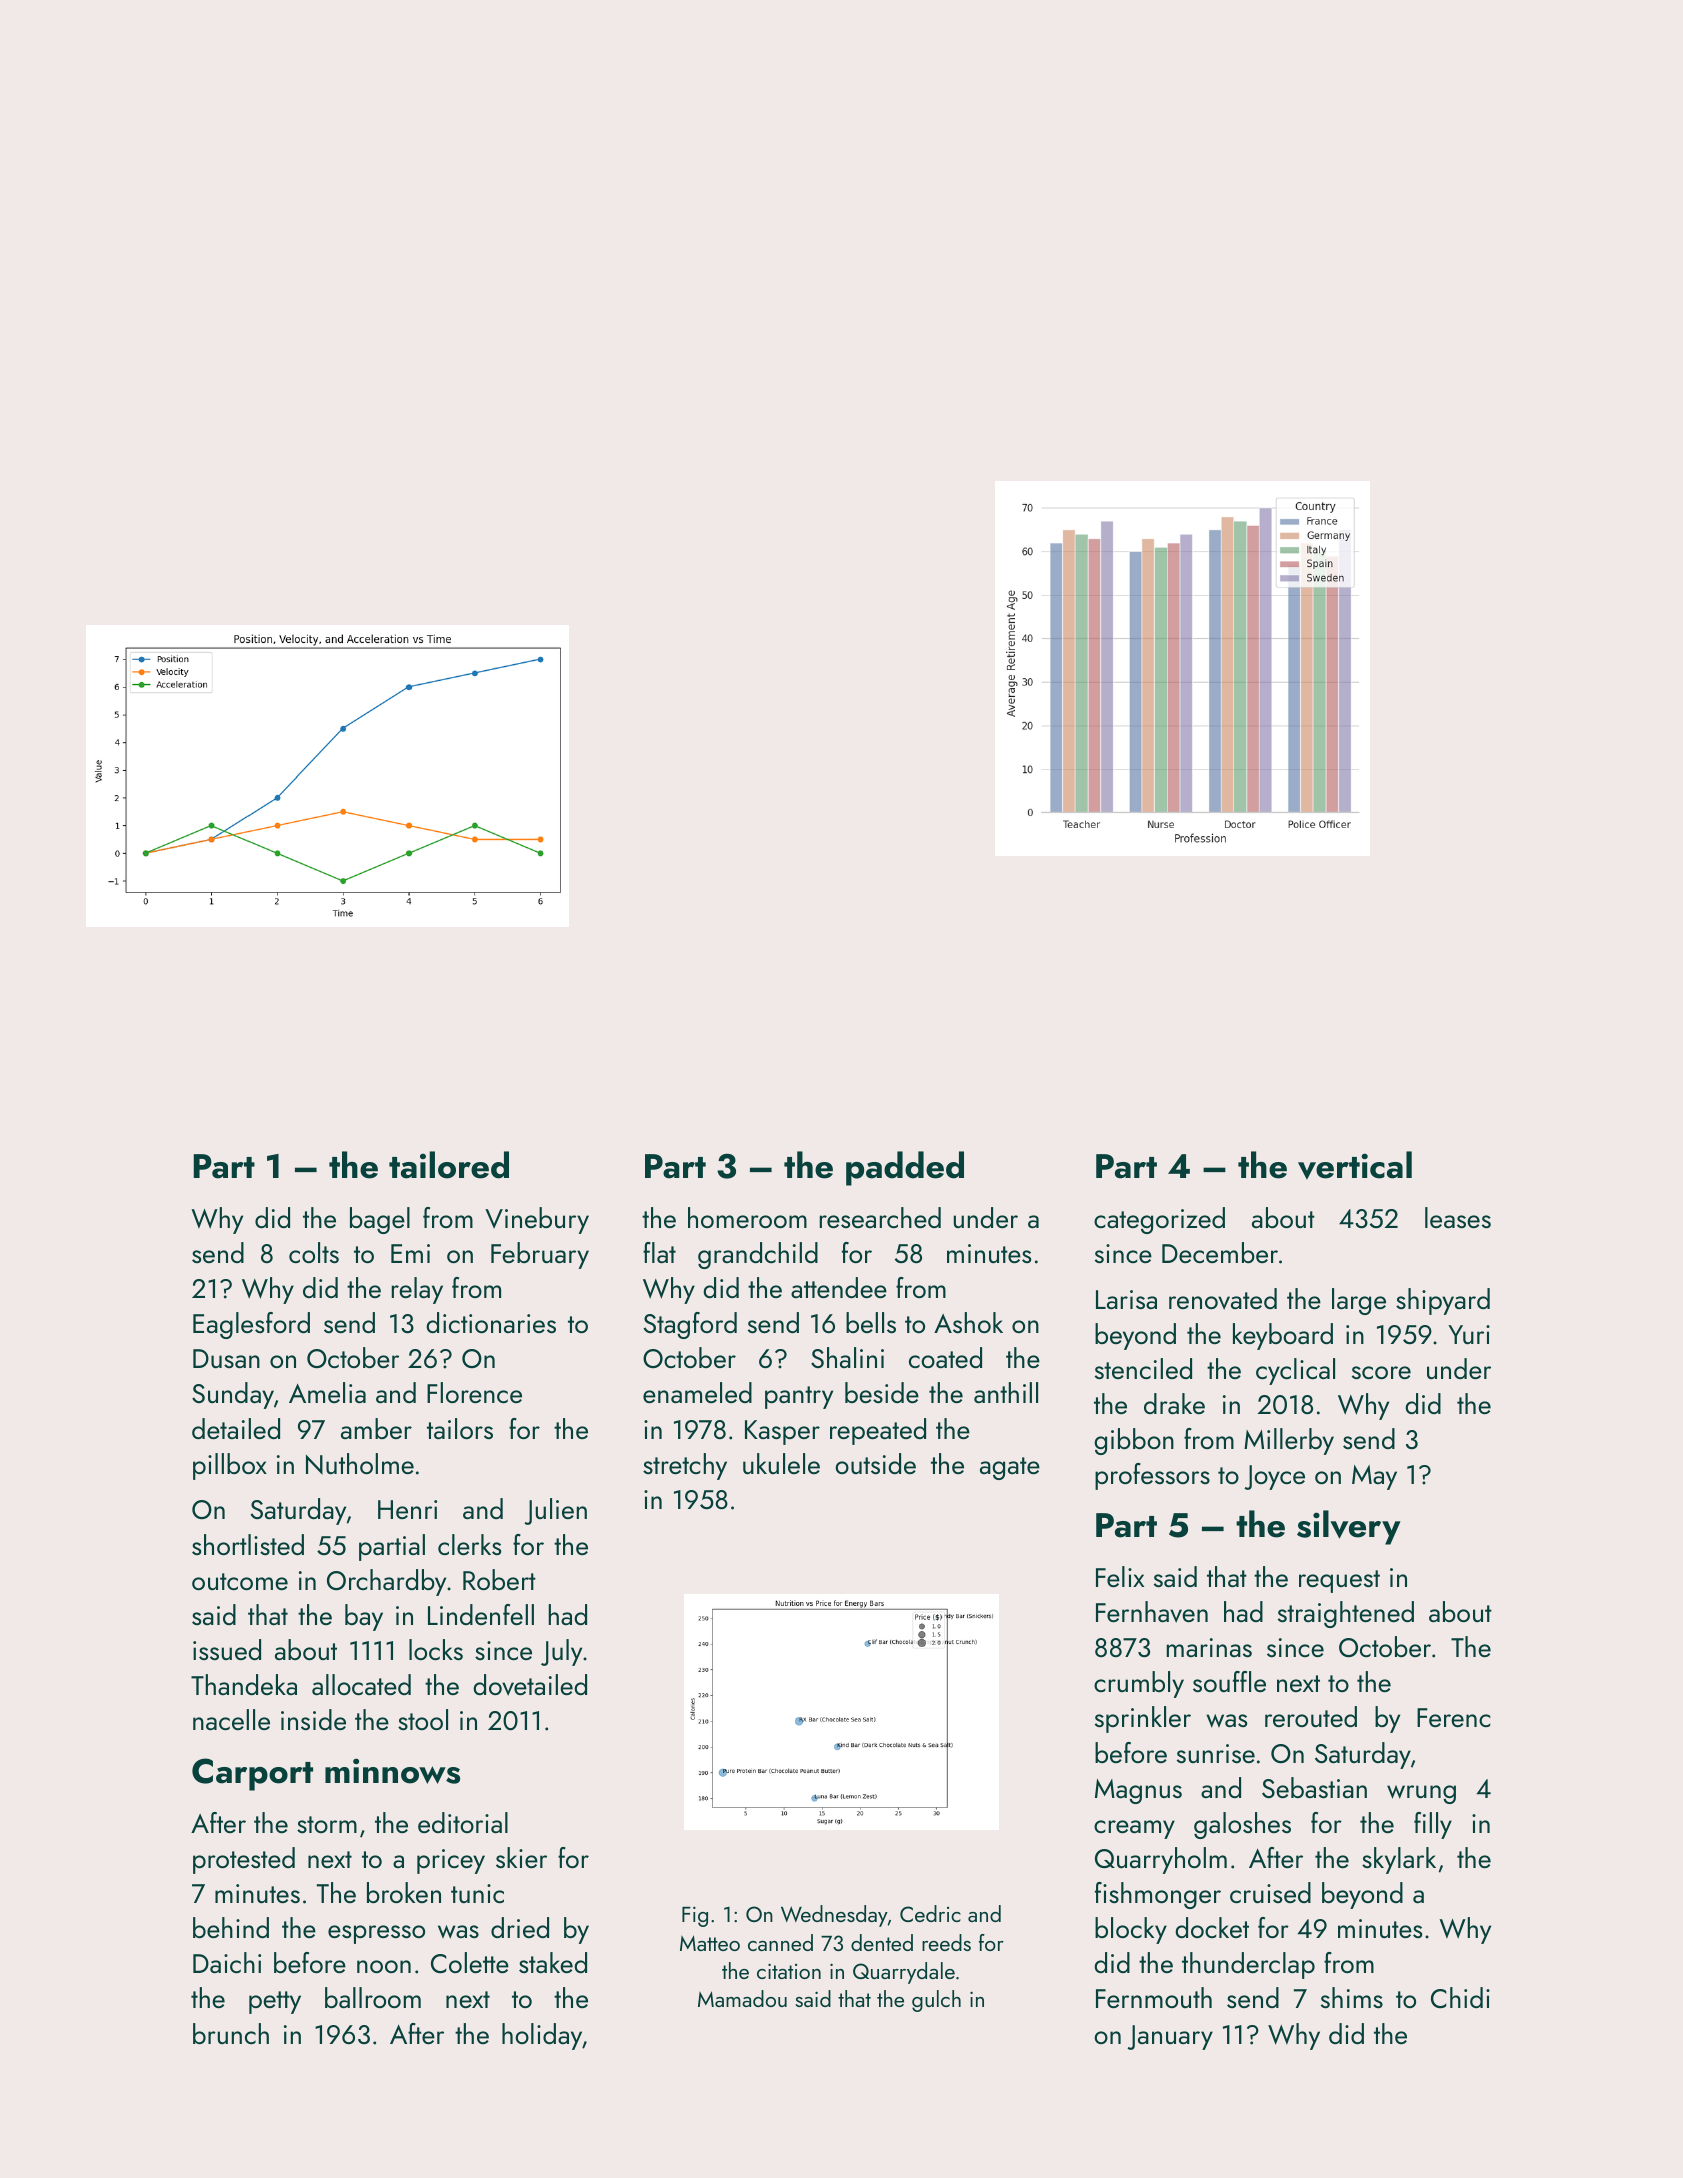 The image size is (1683, 2178). I want to click on renovated, so click(1223, 1299).
